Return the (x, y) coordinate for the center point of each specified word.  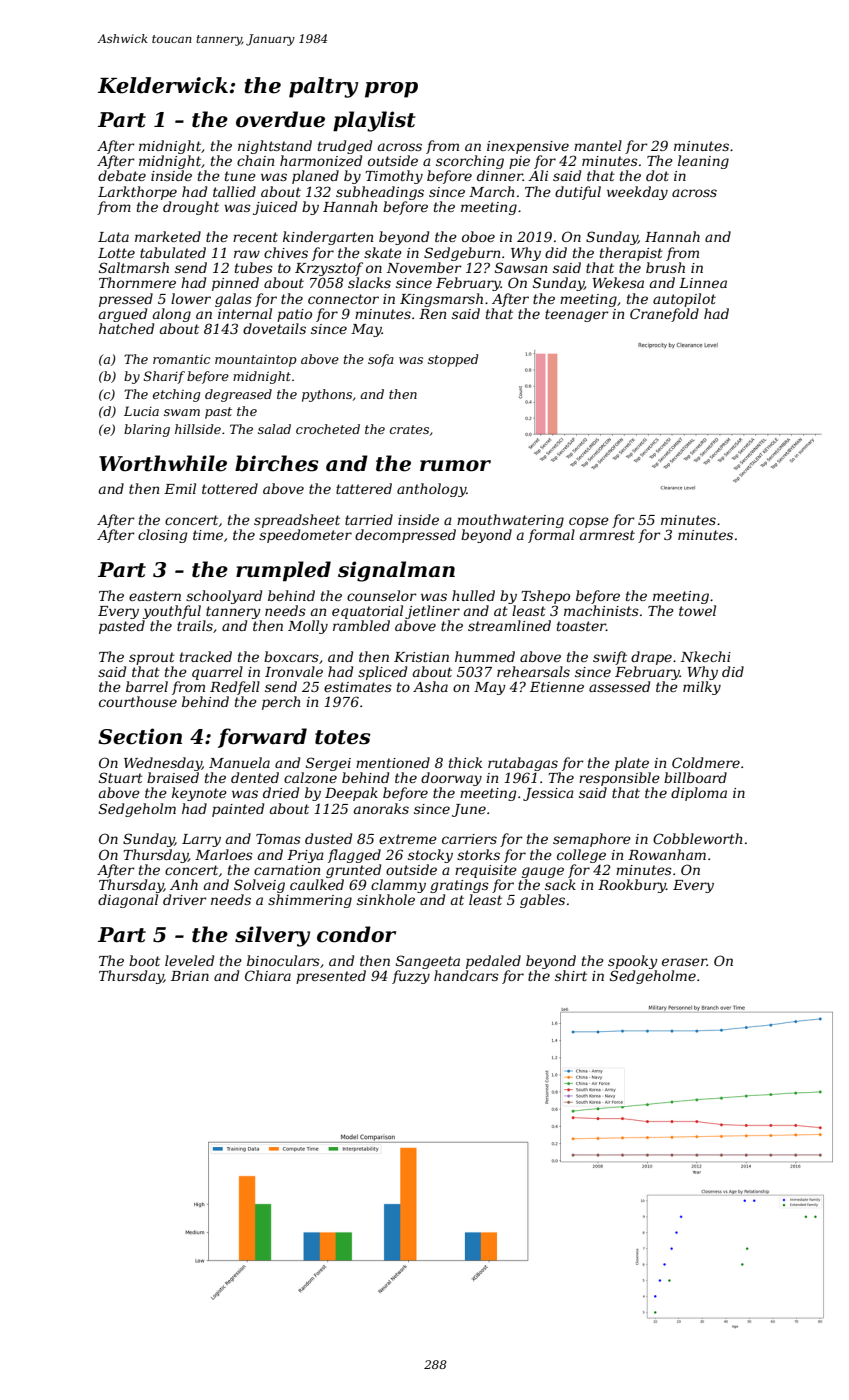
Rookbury (632, 886)
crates (409, 429)
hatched (126, 328)
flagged (354, 856)
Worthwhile (163, 463)
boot (144, 960)
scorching (470, 162)
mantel (598, 145)
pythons (327, 395)
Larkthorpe (137, 193)
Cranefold (664, 315)
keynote (199, 794)
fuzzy (411, 977)
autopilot (684, 300)
